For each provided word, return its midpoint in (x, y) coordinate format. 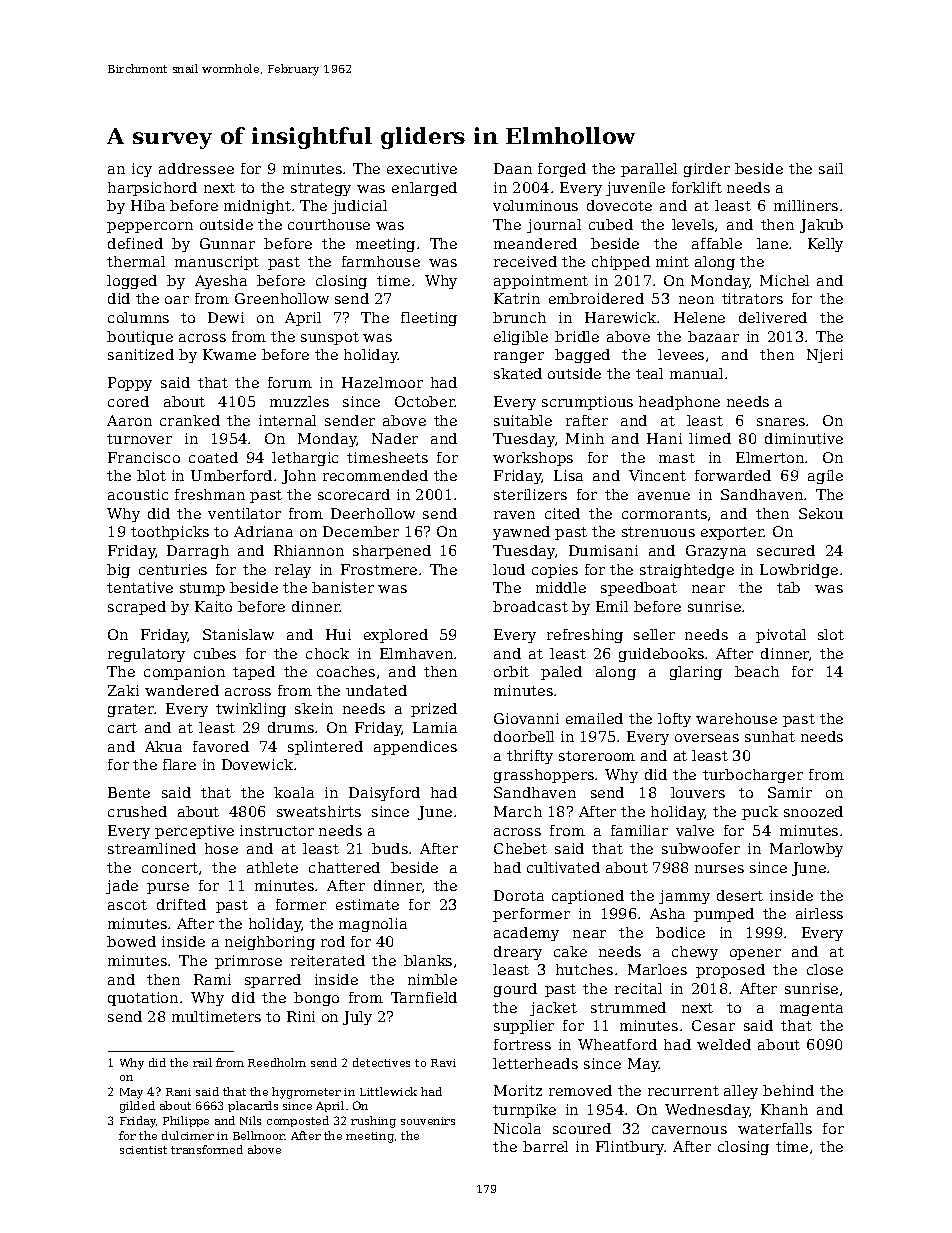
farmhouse (381, 261)
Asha (667, 913)
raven (514, 515)
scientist (143, 1150)
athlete (272, 867)
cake (570, 951)
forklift (697, 187)
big (118, 571)
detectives (381, 1062)
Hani (664, 438)
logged (132, 282)
